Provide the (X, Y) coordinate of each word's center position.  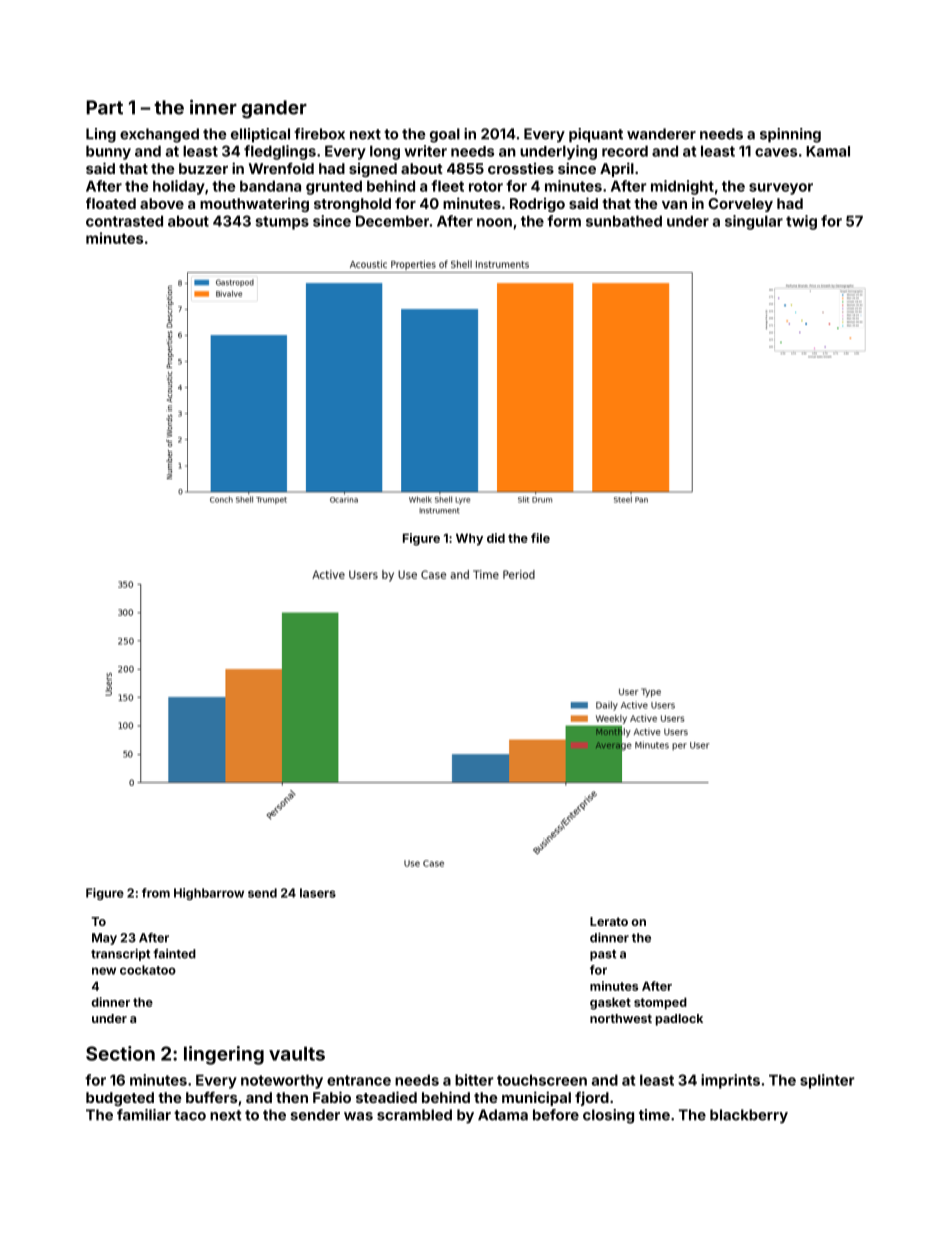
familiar (144, 1115)
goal (445, 135)
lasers (318, 893)
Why (469, 539)
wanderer (661, 134)
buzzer (203, 168)
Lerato (609, 921)
